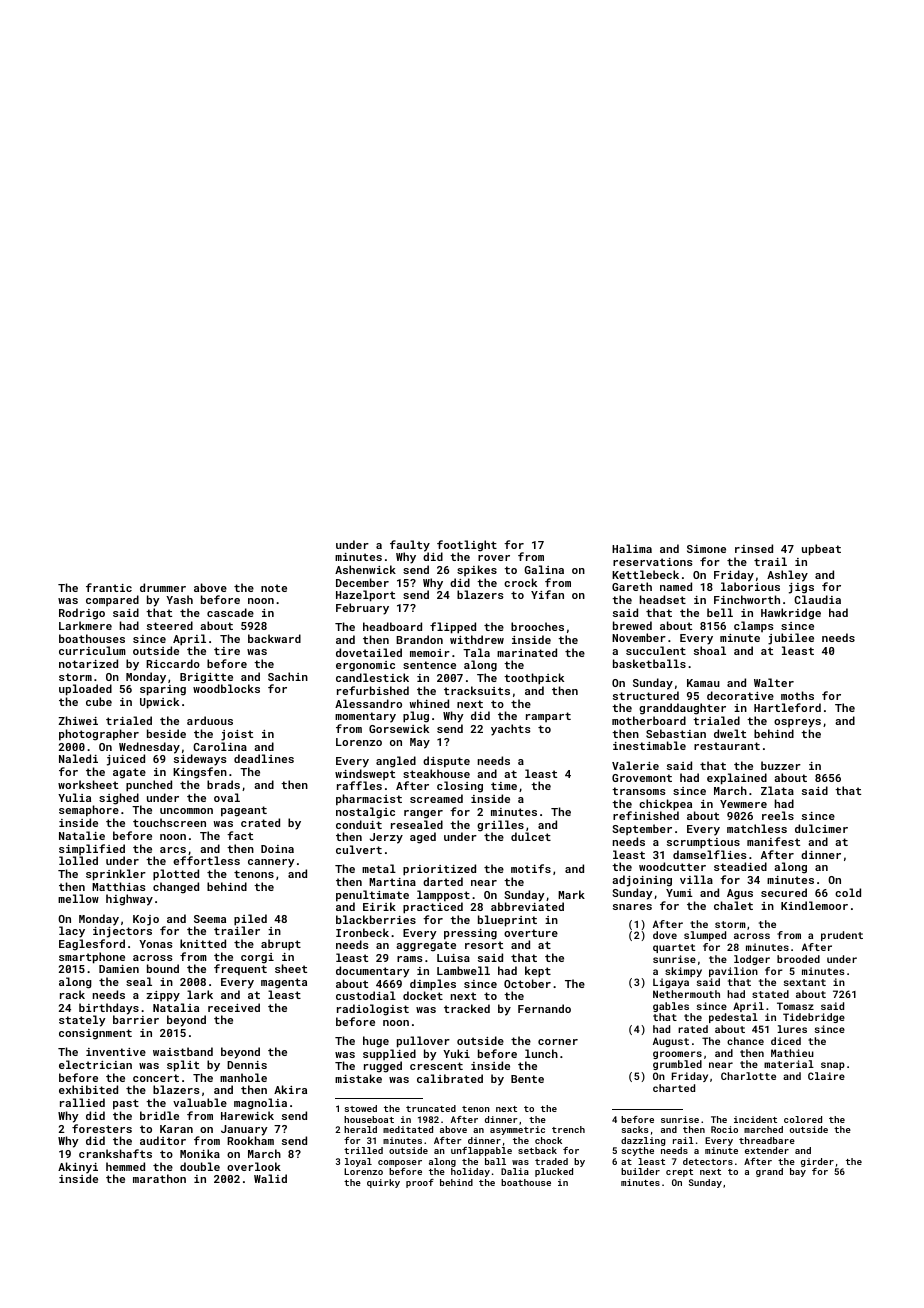 This image has height=1308, width=924. Describe the element at coordinates (159, 1178) in the image. I see `marathon` at that location.
